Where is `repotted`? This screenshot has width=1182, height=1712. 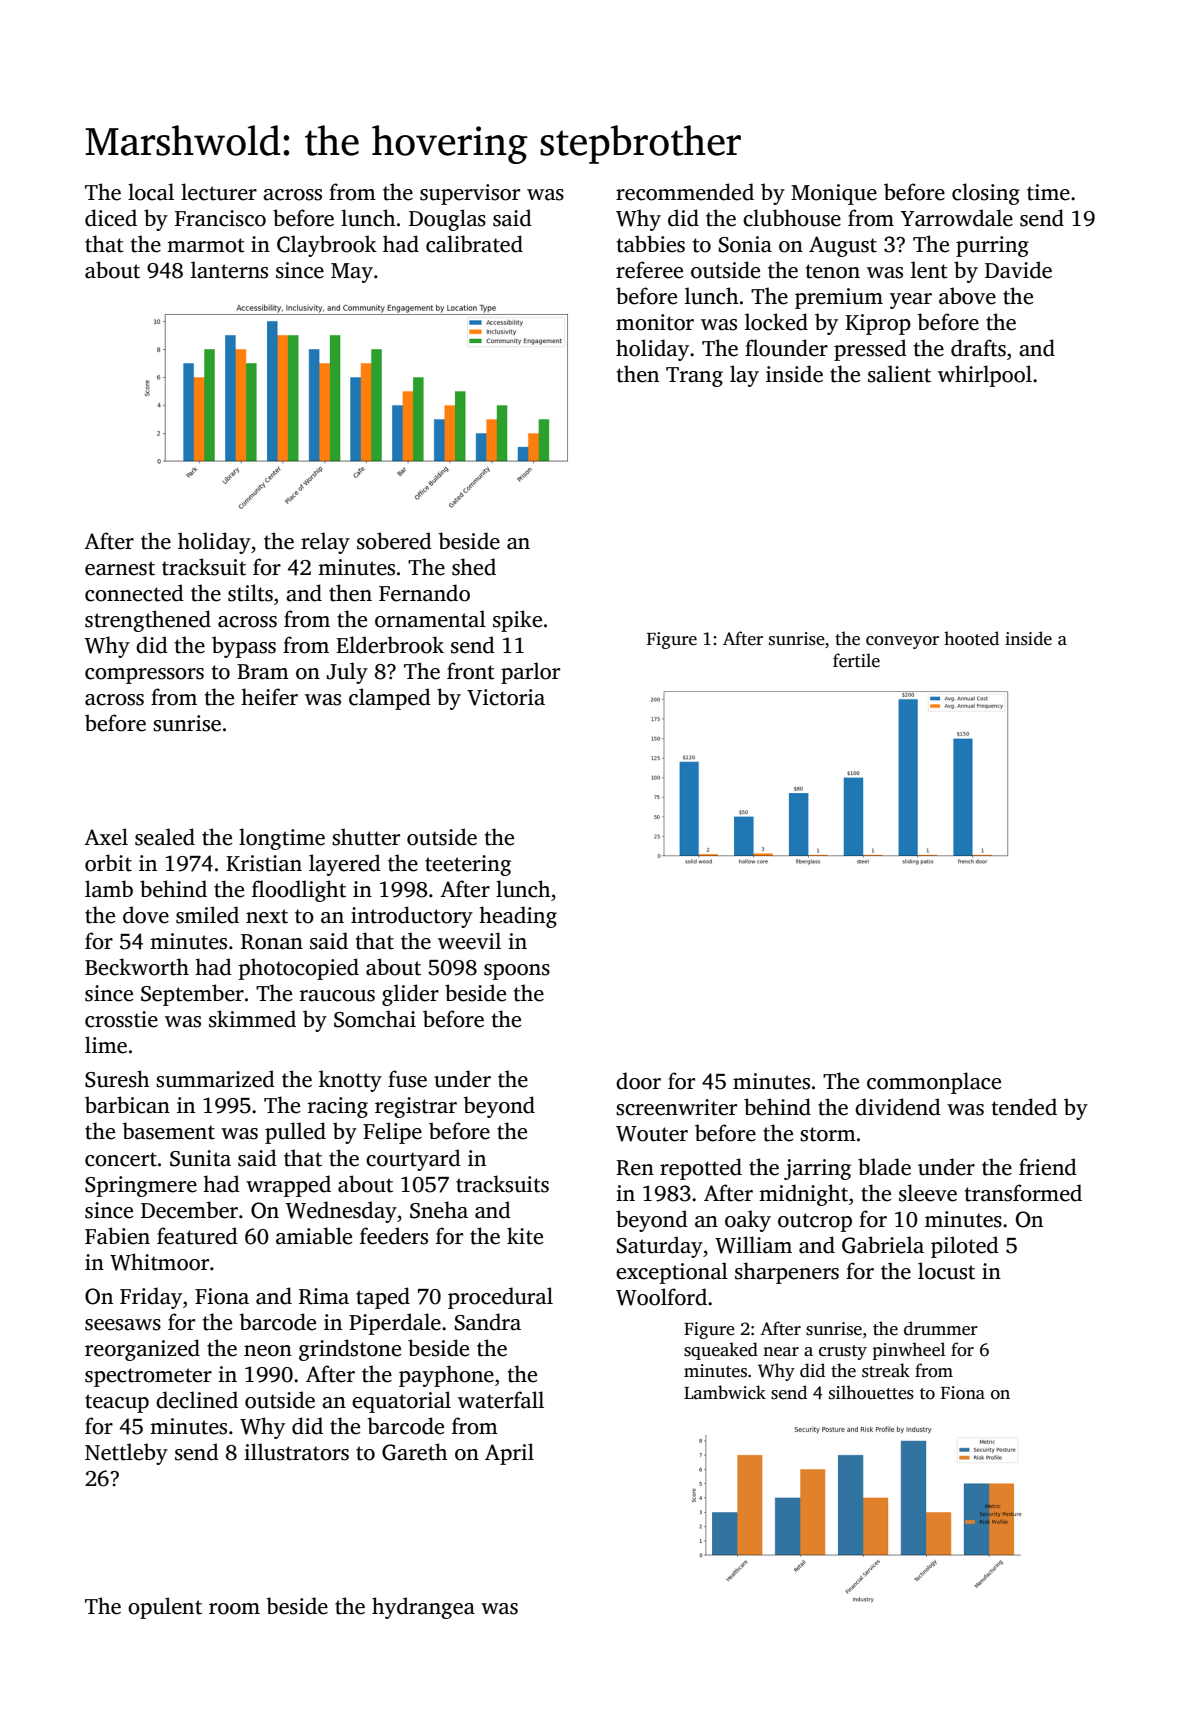 repotted is located at coordinates (701, 1169).
